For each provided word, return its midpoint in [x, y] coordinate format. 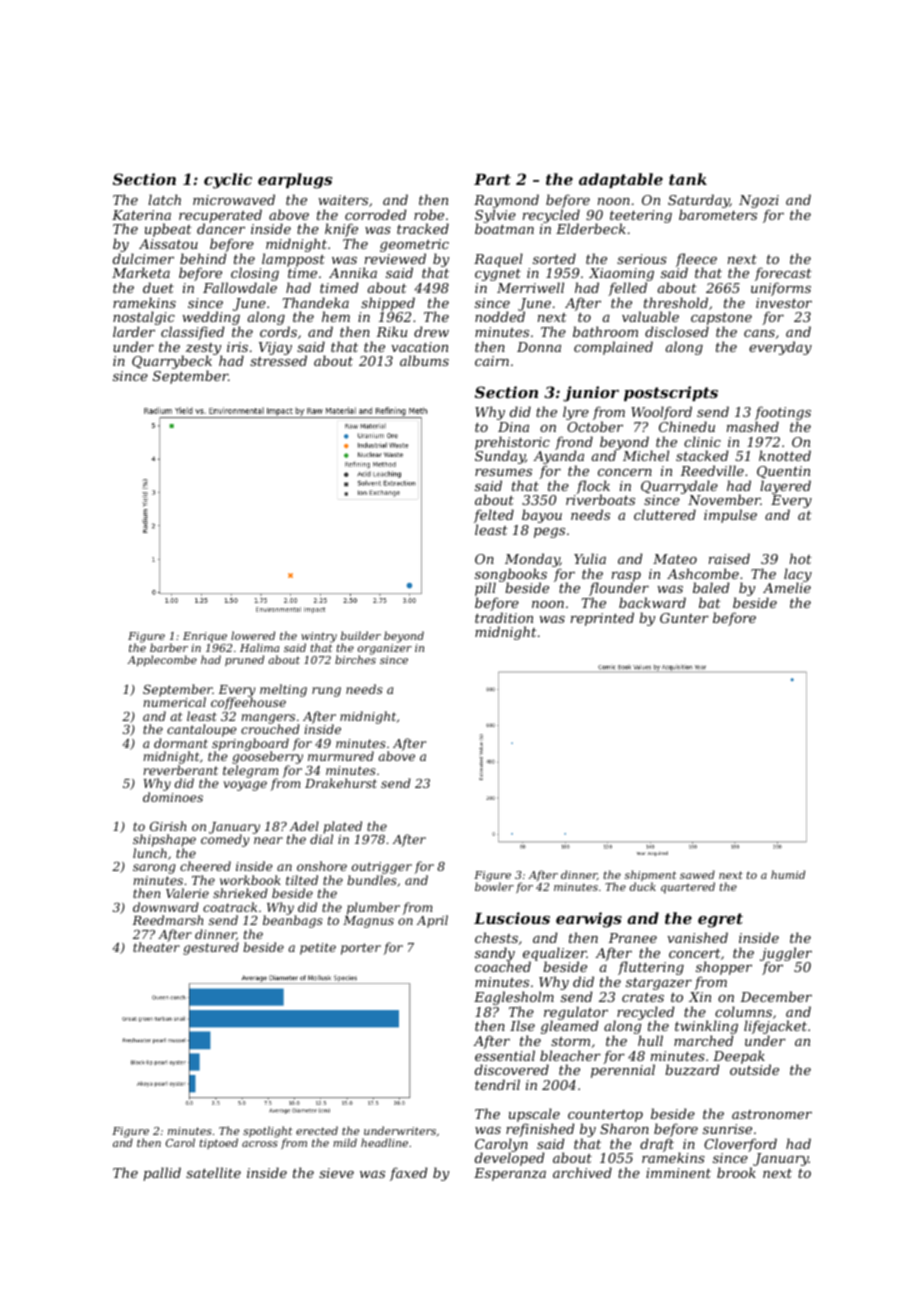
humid [788, 874]
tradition [504, 617]
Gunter [684, 618]
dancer [221, 229]
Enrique [205, 637]
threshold [676, 302]
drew [431, 331]
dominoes [173, 797]
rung [326, 692]
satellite [213, 1172]
